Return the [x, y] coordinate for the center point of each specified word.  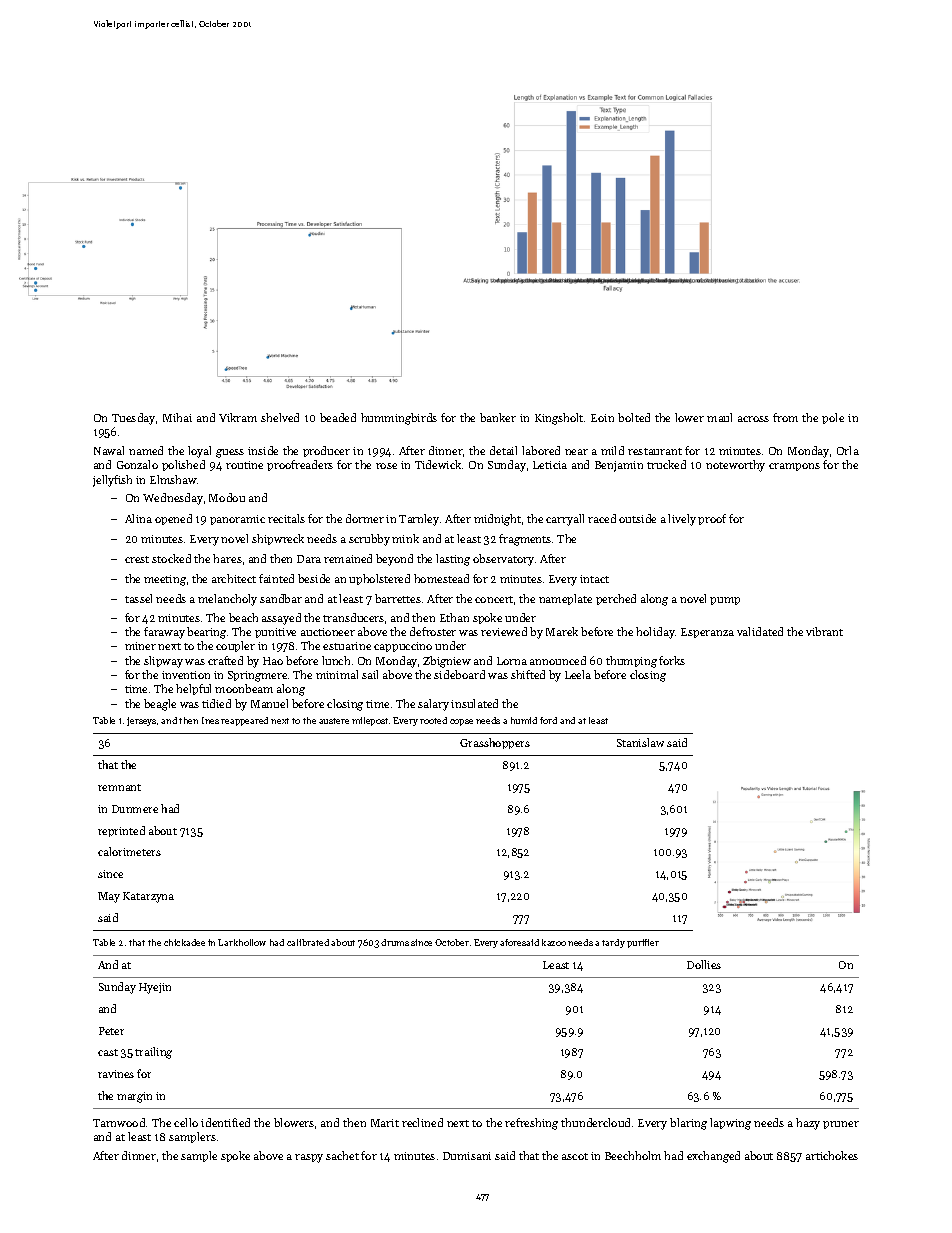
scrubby [369, 540]
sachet [342, 1155]
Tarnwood [119, 1122]
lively [682, 520]
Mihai [177, 417]
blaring [688, 1124]
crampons [794, 467]
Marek [562, 631]
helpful [193, 689]
